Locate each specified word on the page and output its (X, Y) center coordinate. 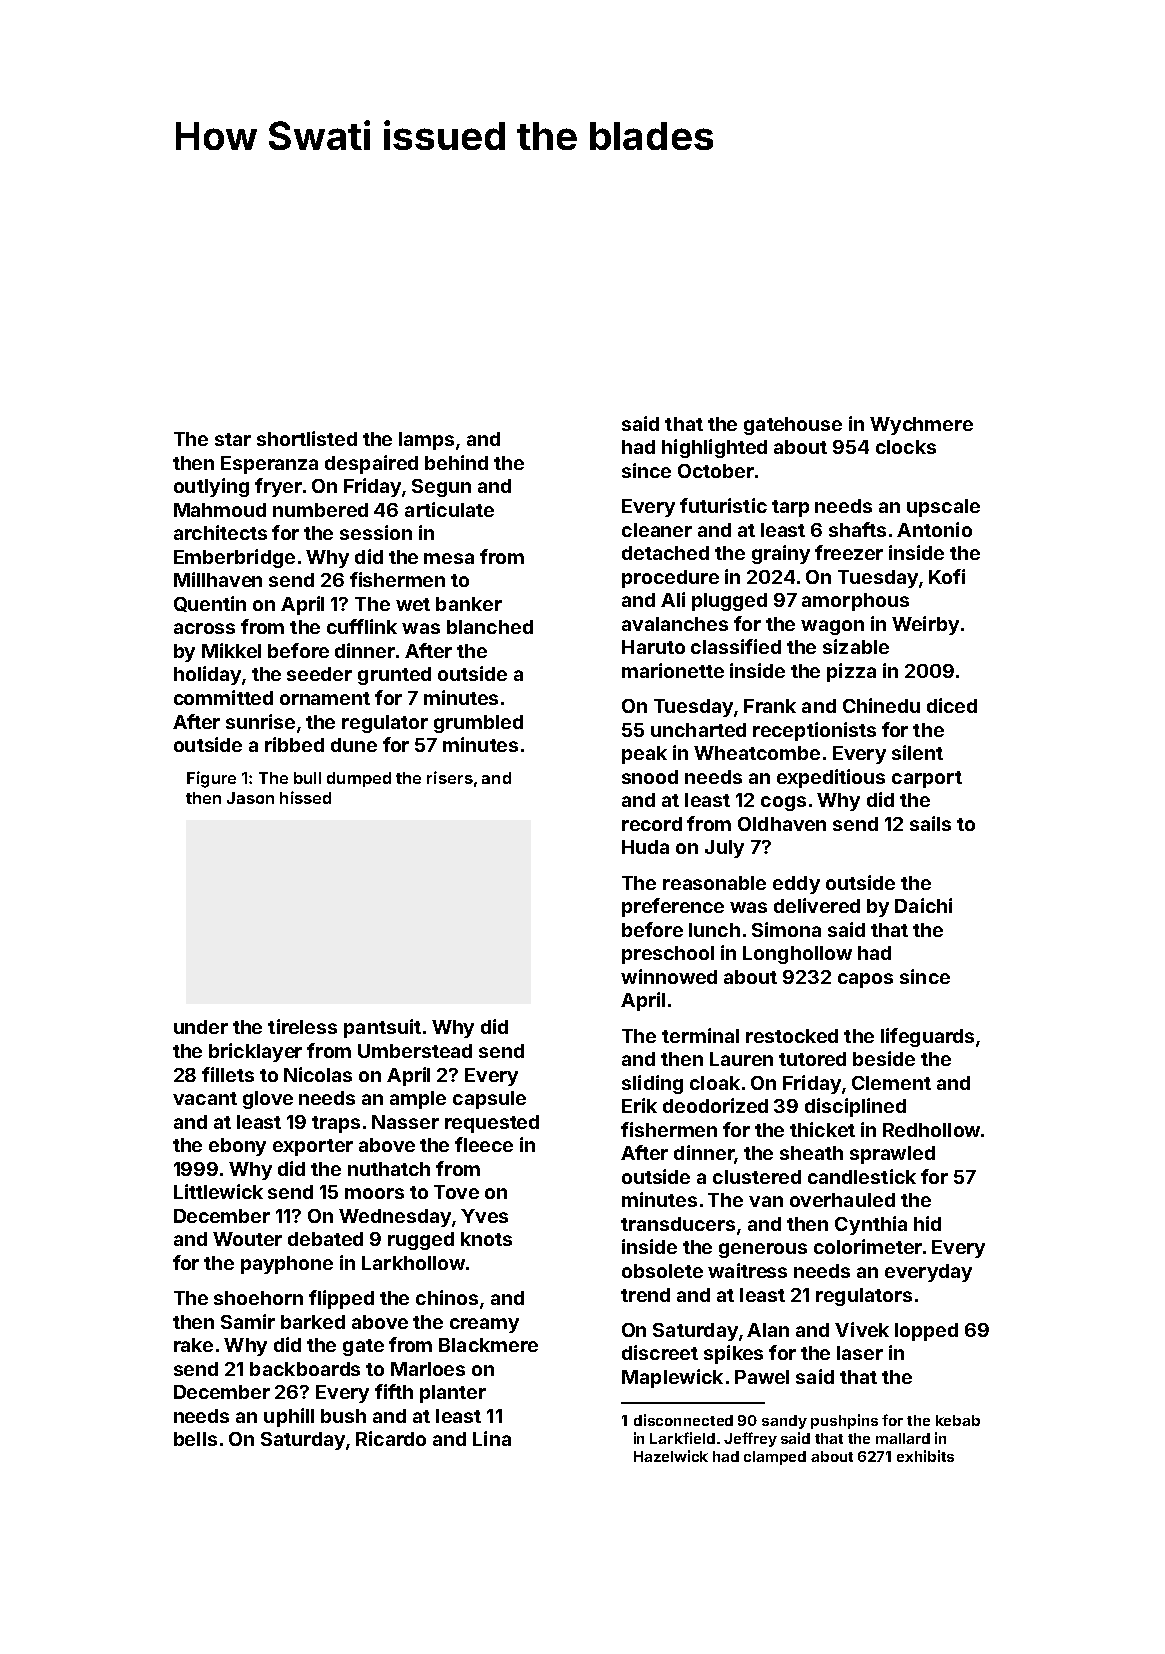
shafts (857, 529)
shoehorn (258, 1298)
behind (456, 462)
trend (645, 1295)
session (376, 532)
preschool (668, 955)
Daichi (923, 905)
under (201, 1027)
